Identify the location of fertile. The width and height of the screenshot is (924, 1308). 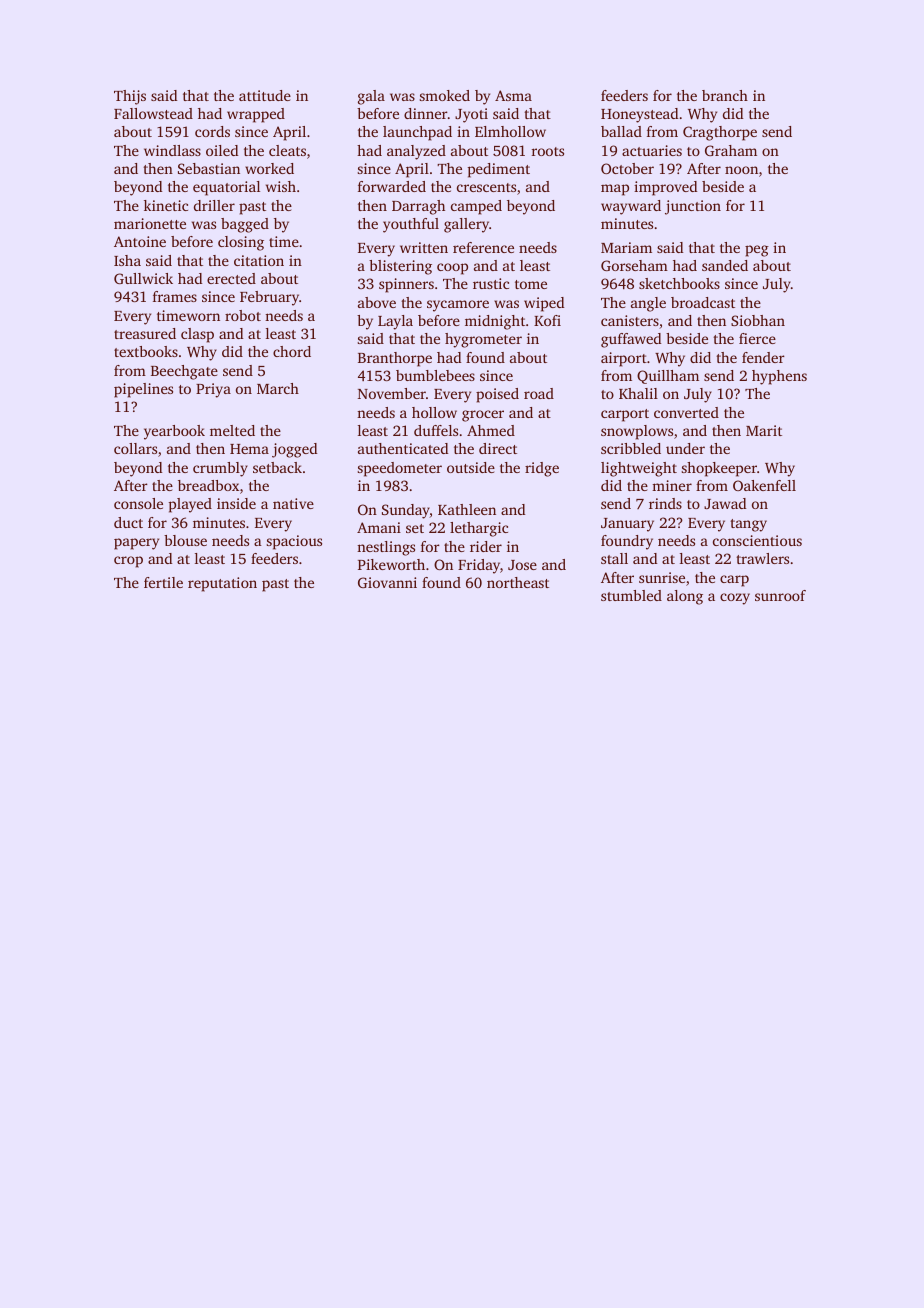
(163, 582).
